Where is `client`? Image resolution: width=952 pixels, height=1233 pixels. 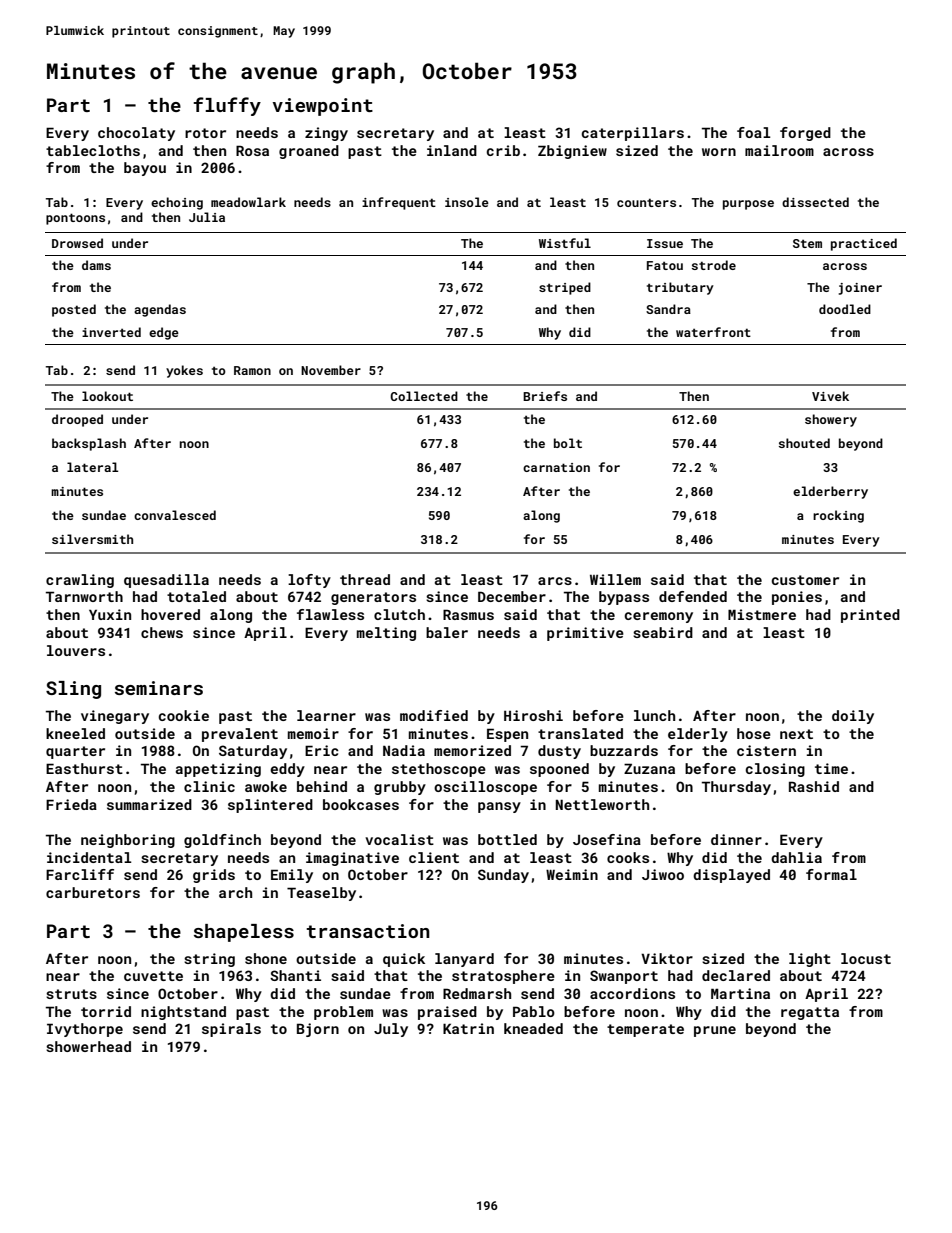 client is located at coordinates (434, 857).
